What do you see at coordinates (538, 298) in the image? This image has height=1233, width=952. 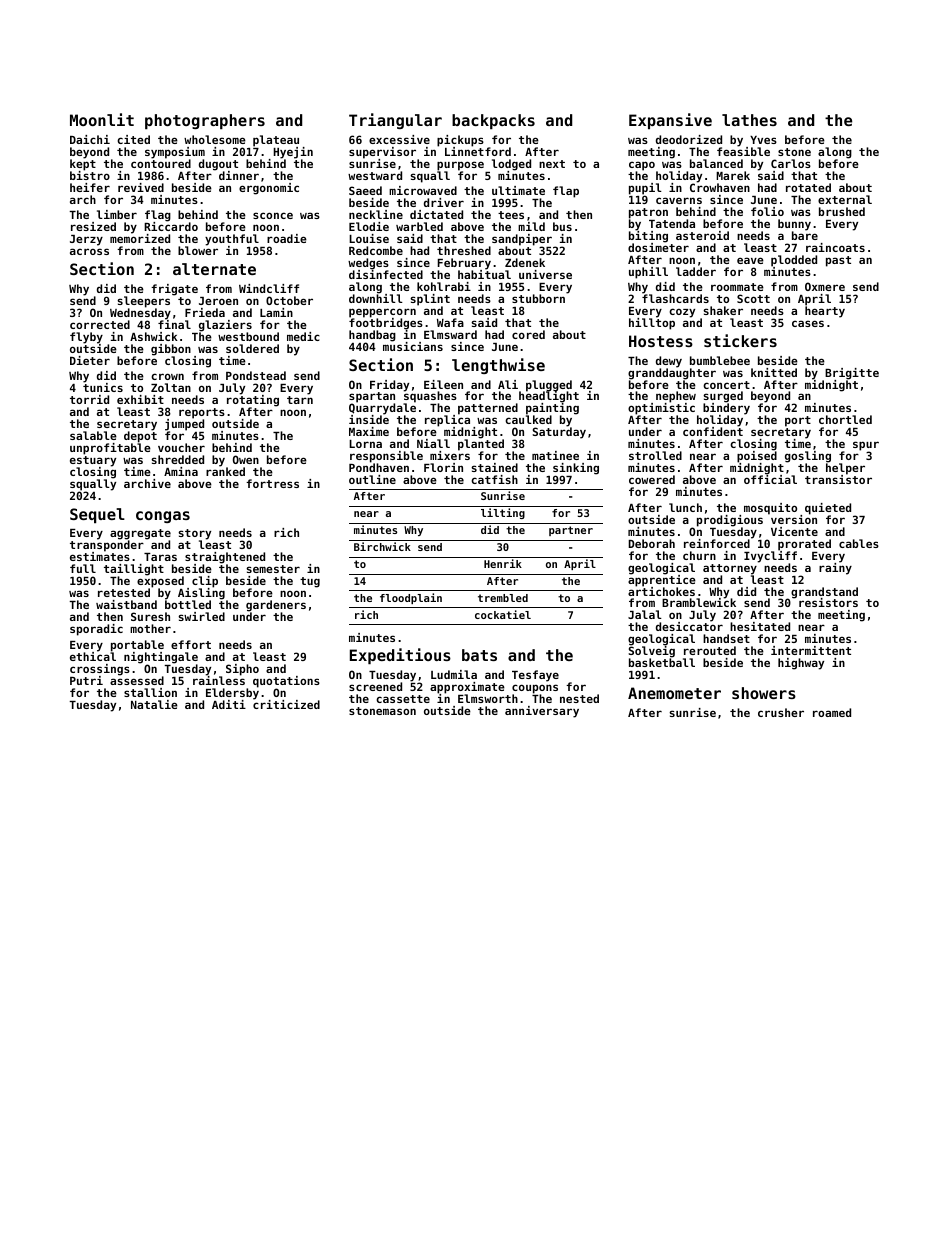 I see `stubborn` at bounding box center [538, 298].
